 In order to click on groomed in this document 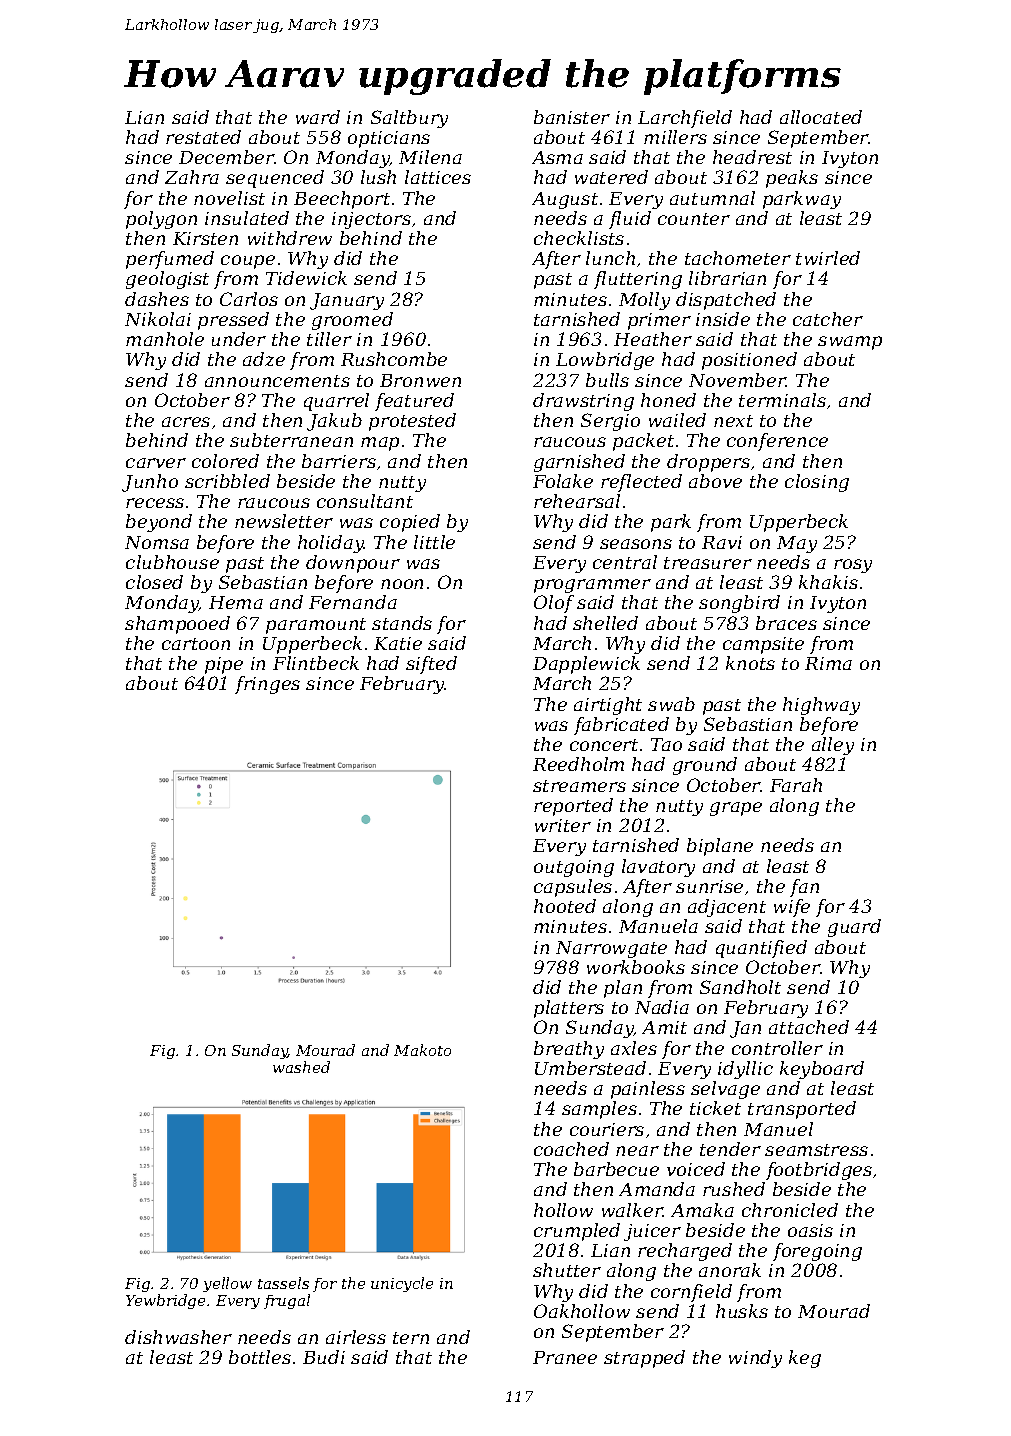, I will do `click(352, 321)`.
